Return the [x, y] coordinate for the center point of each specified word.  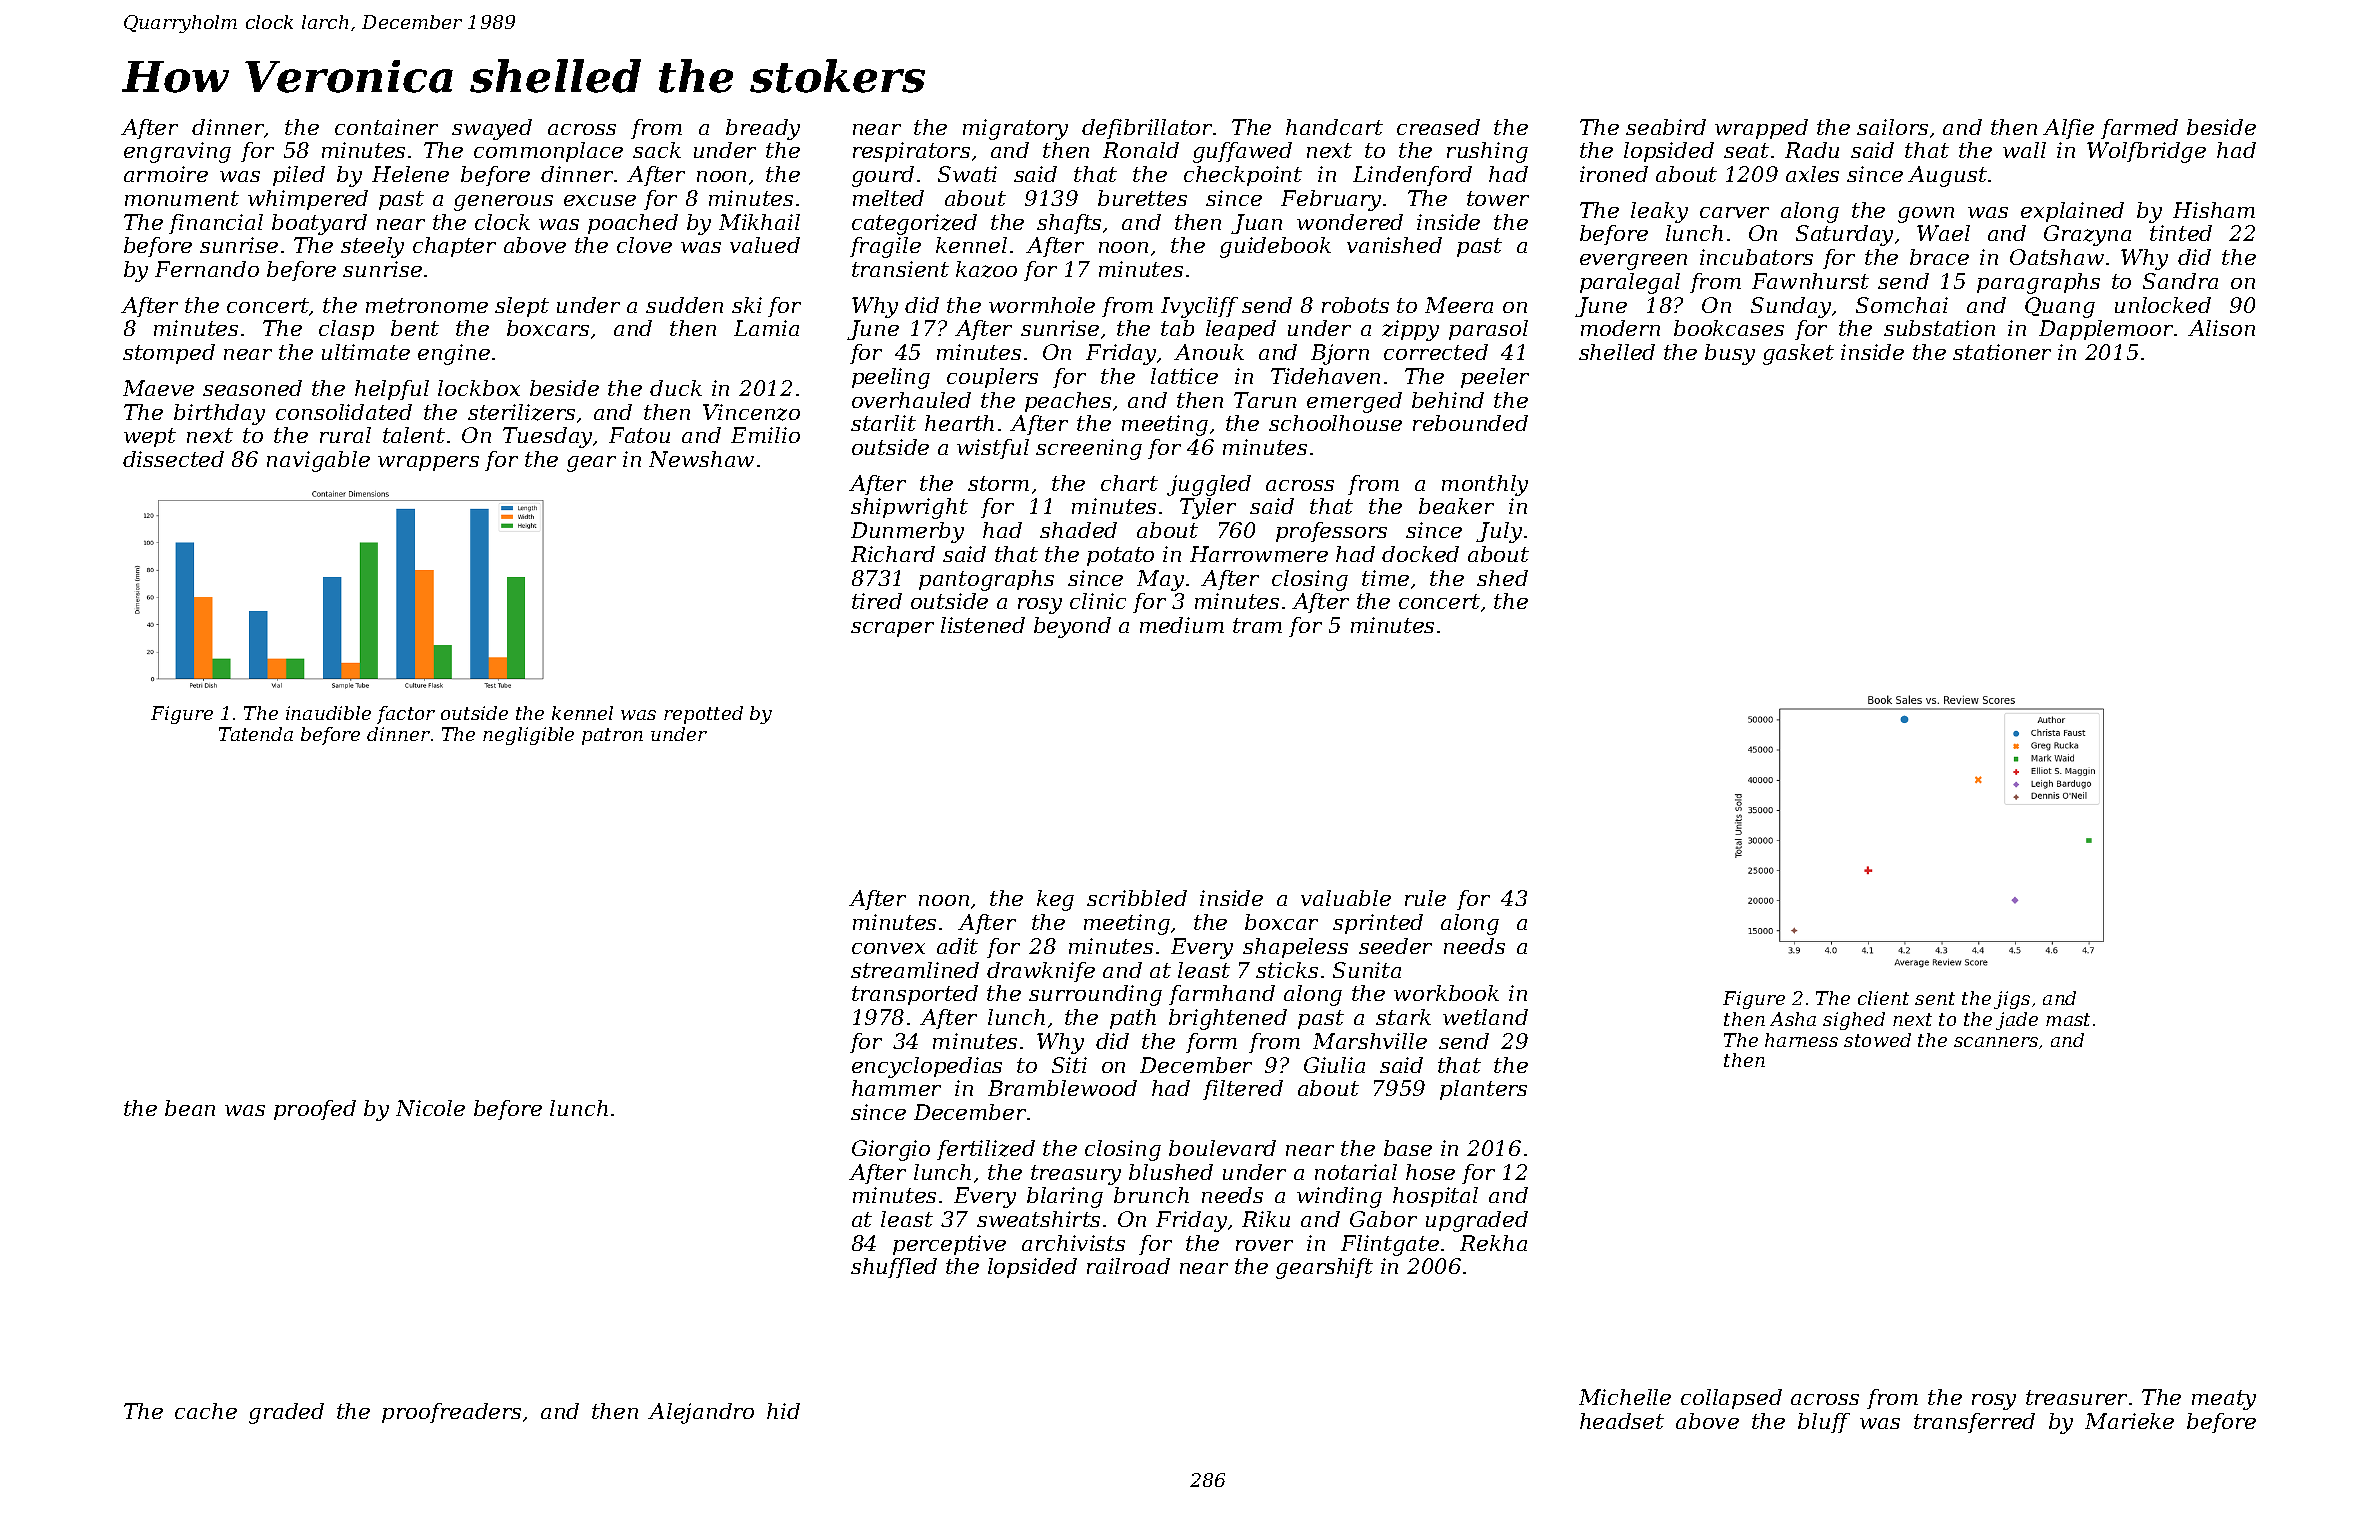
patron [612, 736]
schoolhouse [1335, 423]
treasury [1076, 1175]
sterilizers [521, 412]
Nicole [430, 1108]
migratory [1015, 129]
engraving [177, 152]
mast [2068, 1019]
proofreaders [451, 1413]
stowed [1877, 1040]
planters [1483, 1090]
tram [1257, 625]
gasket [1798, 354]
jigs [2012, 1000]
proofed [315, 1110]
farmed [2139, 129]
